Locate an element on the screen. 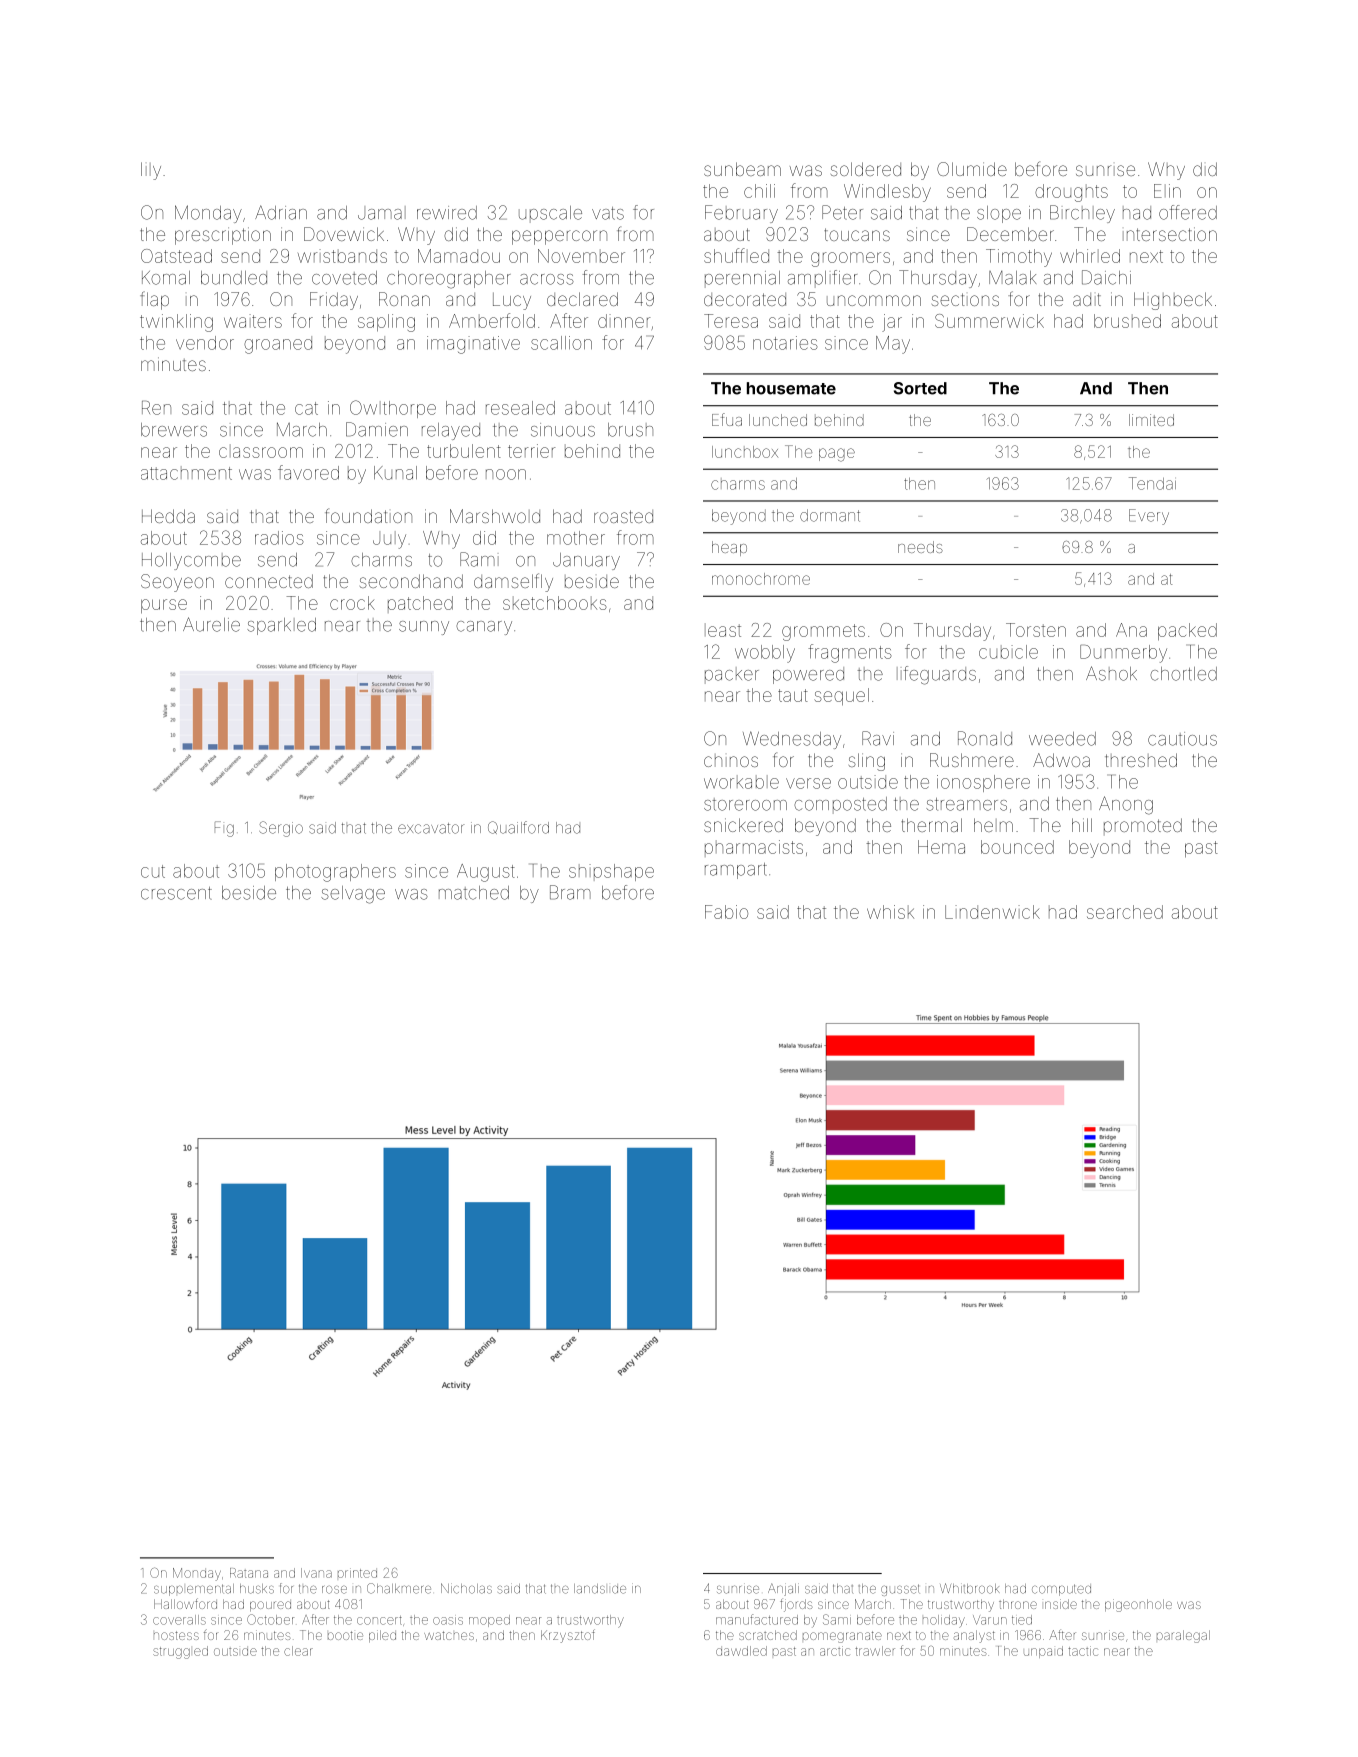  taut is located at coordinates (793, 695).
